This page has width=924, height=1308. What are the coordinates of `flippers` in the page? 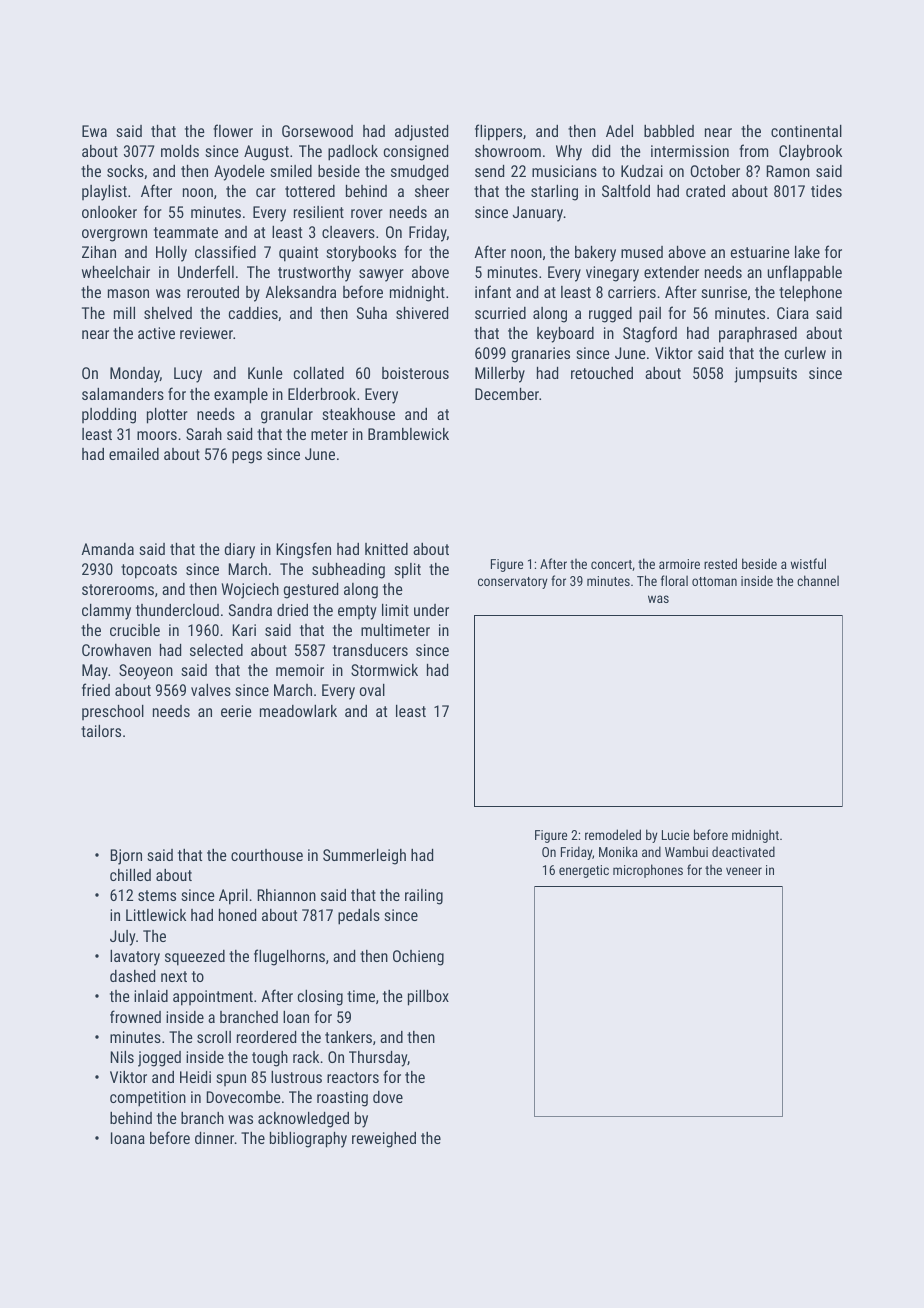 It's located at (498, 132).
